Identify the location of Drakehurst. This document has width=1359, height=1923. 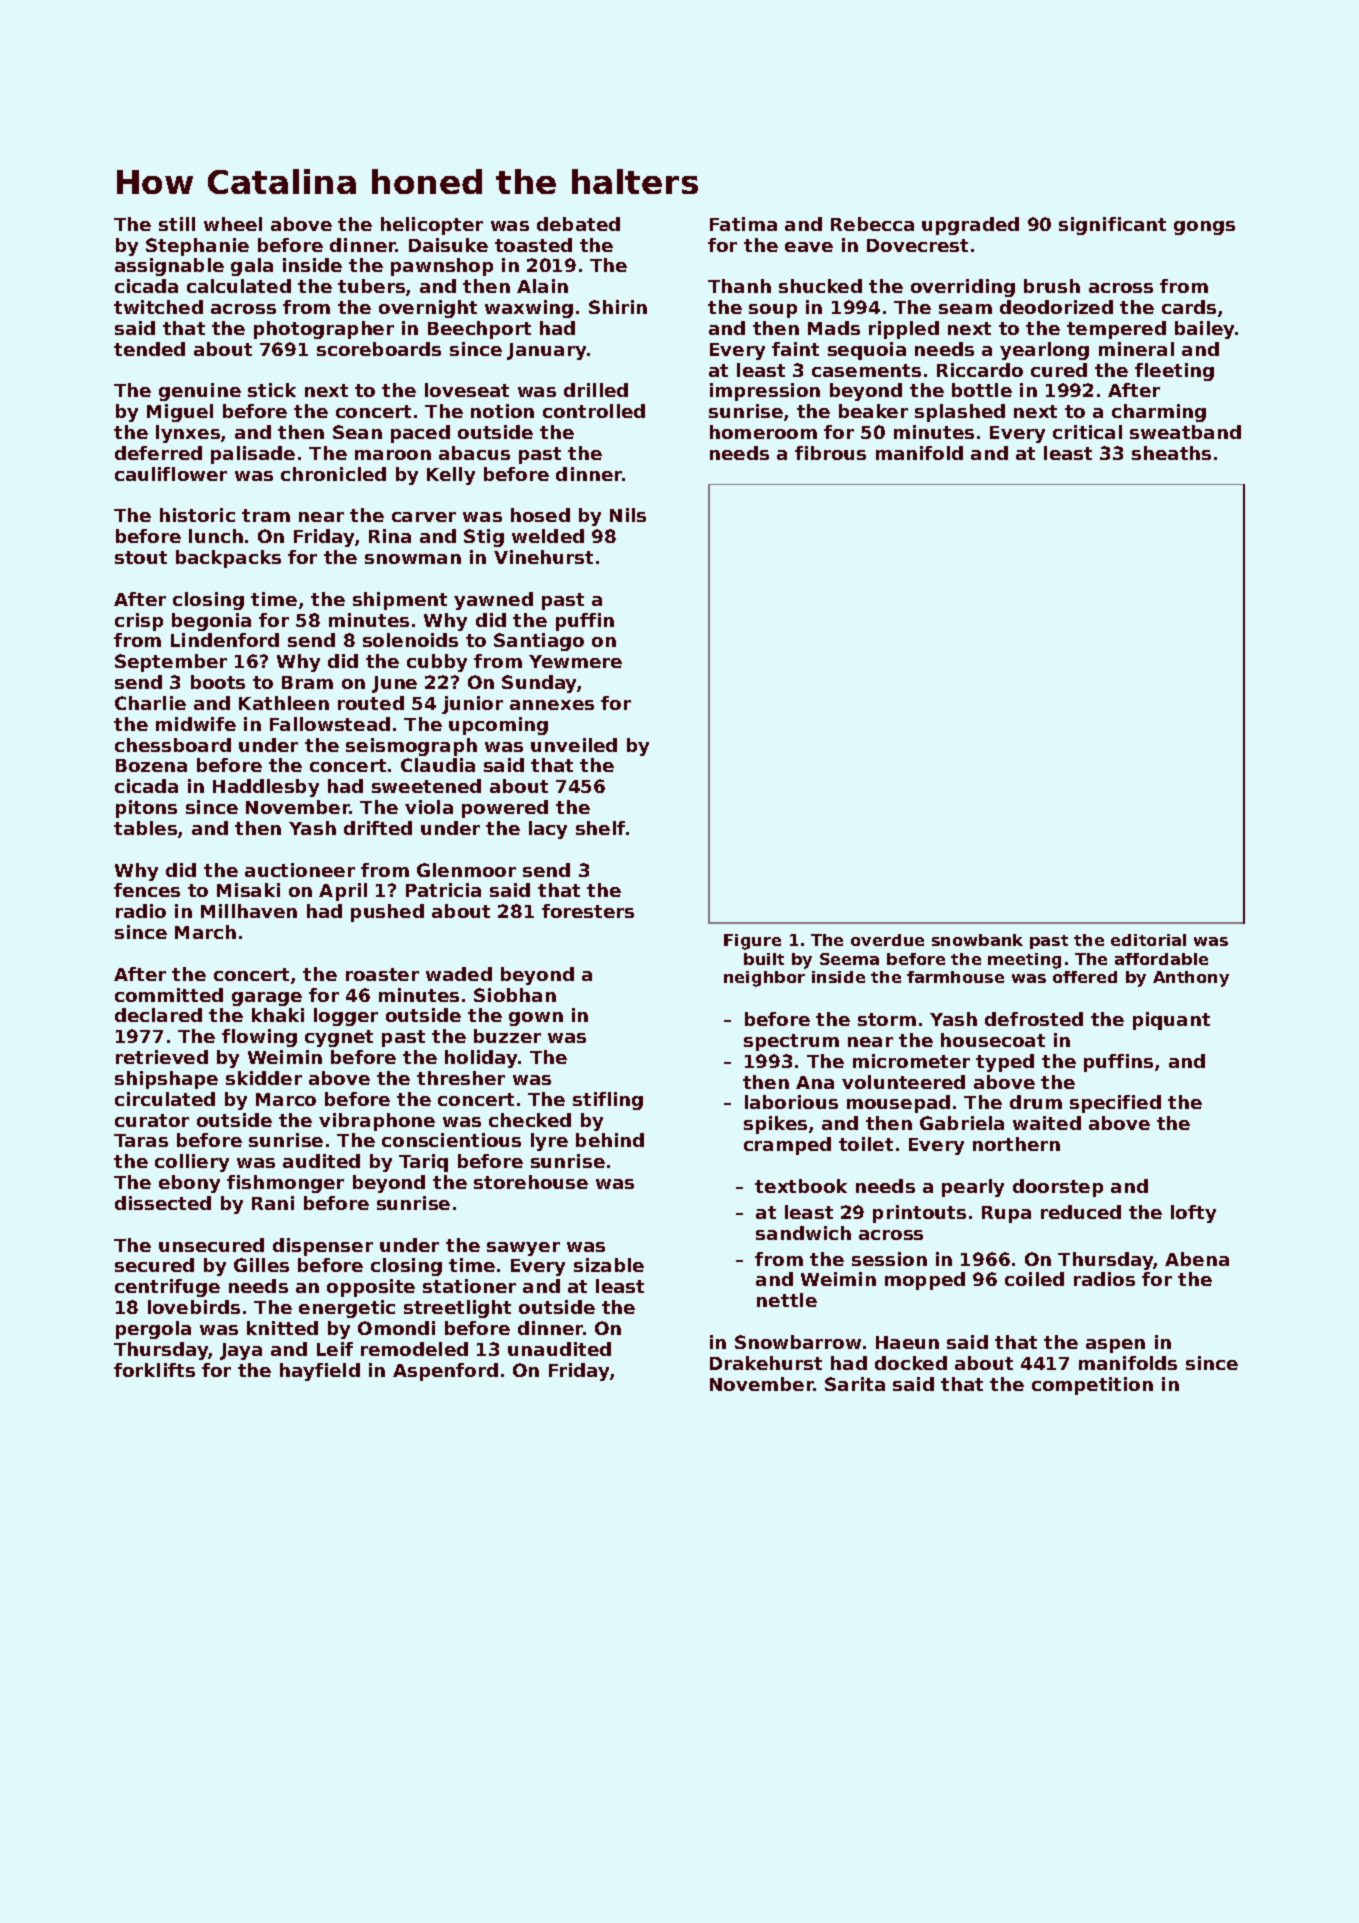
(766, 1363).
